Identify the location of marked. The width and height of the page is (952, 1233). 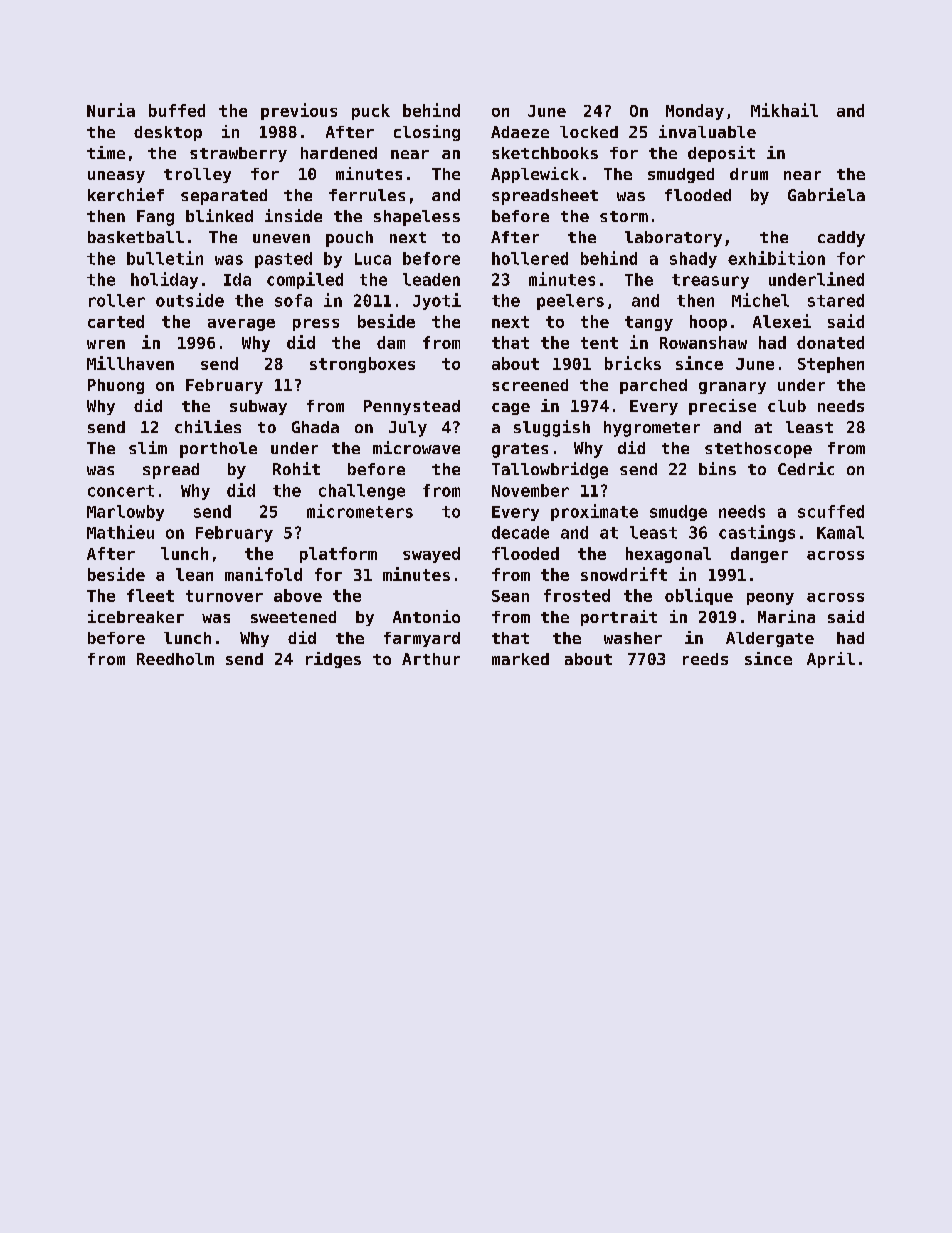
(520, 659).
